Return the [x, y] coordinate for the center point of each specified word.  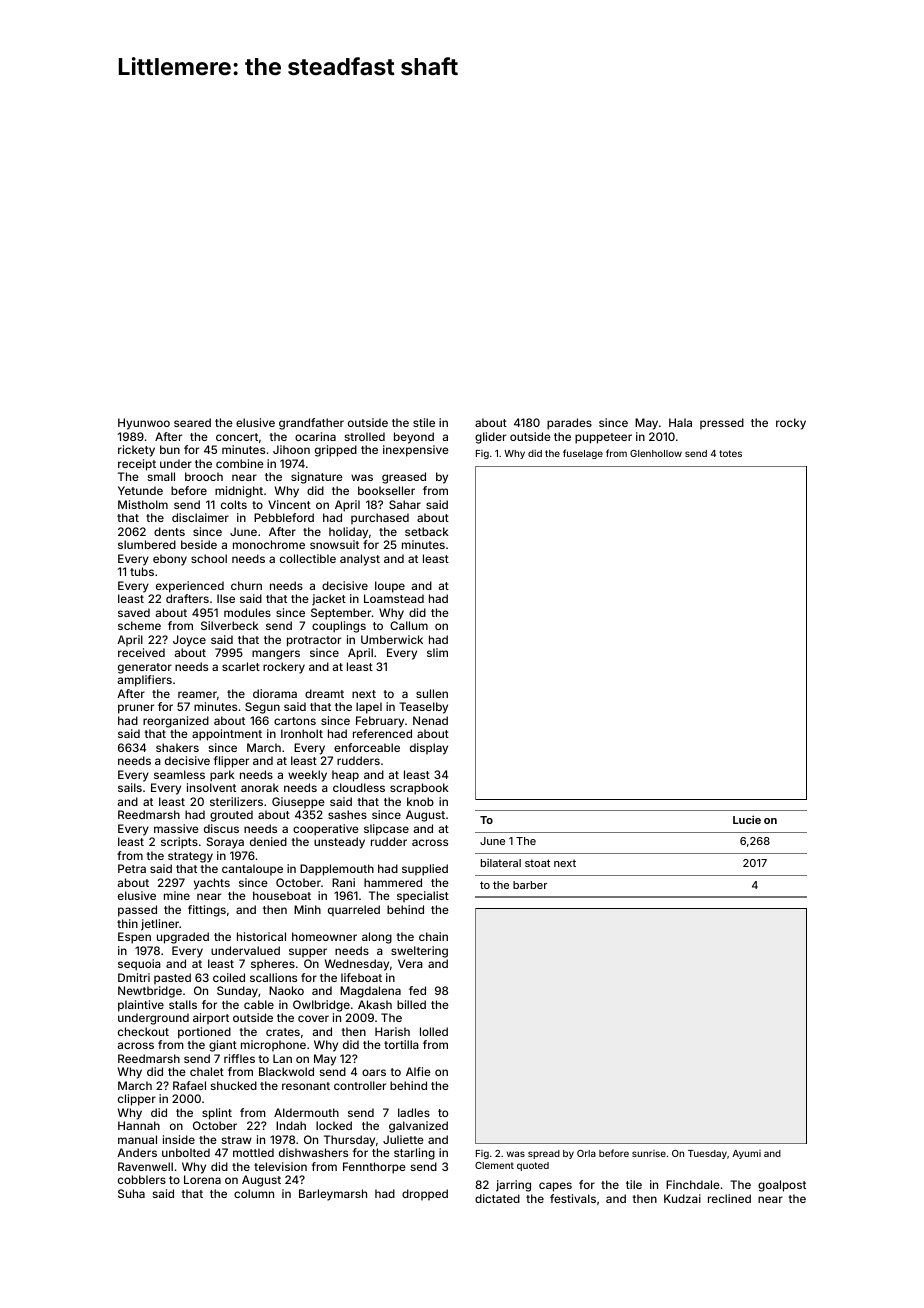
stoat [537, 863]
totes [730, 453]
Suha [131, 1193]
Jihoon [291, 449]
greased [404, 478]
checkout [143, 1031]
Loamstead [394, 598]
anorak [260, 787]
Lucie [747, 819]
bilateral [501, 863]
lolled [434, 1031]
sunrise [649, 1153]
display [429, 749]
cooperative [326, 830]
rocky [791, 424]
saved [134, 612]
